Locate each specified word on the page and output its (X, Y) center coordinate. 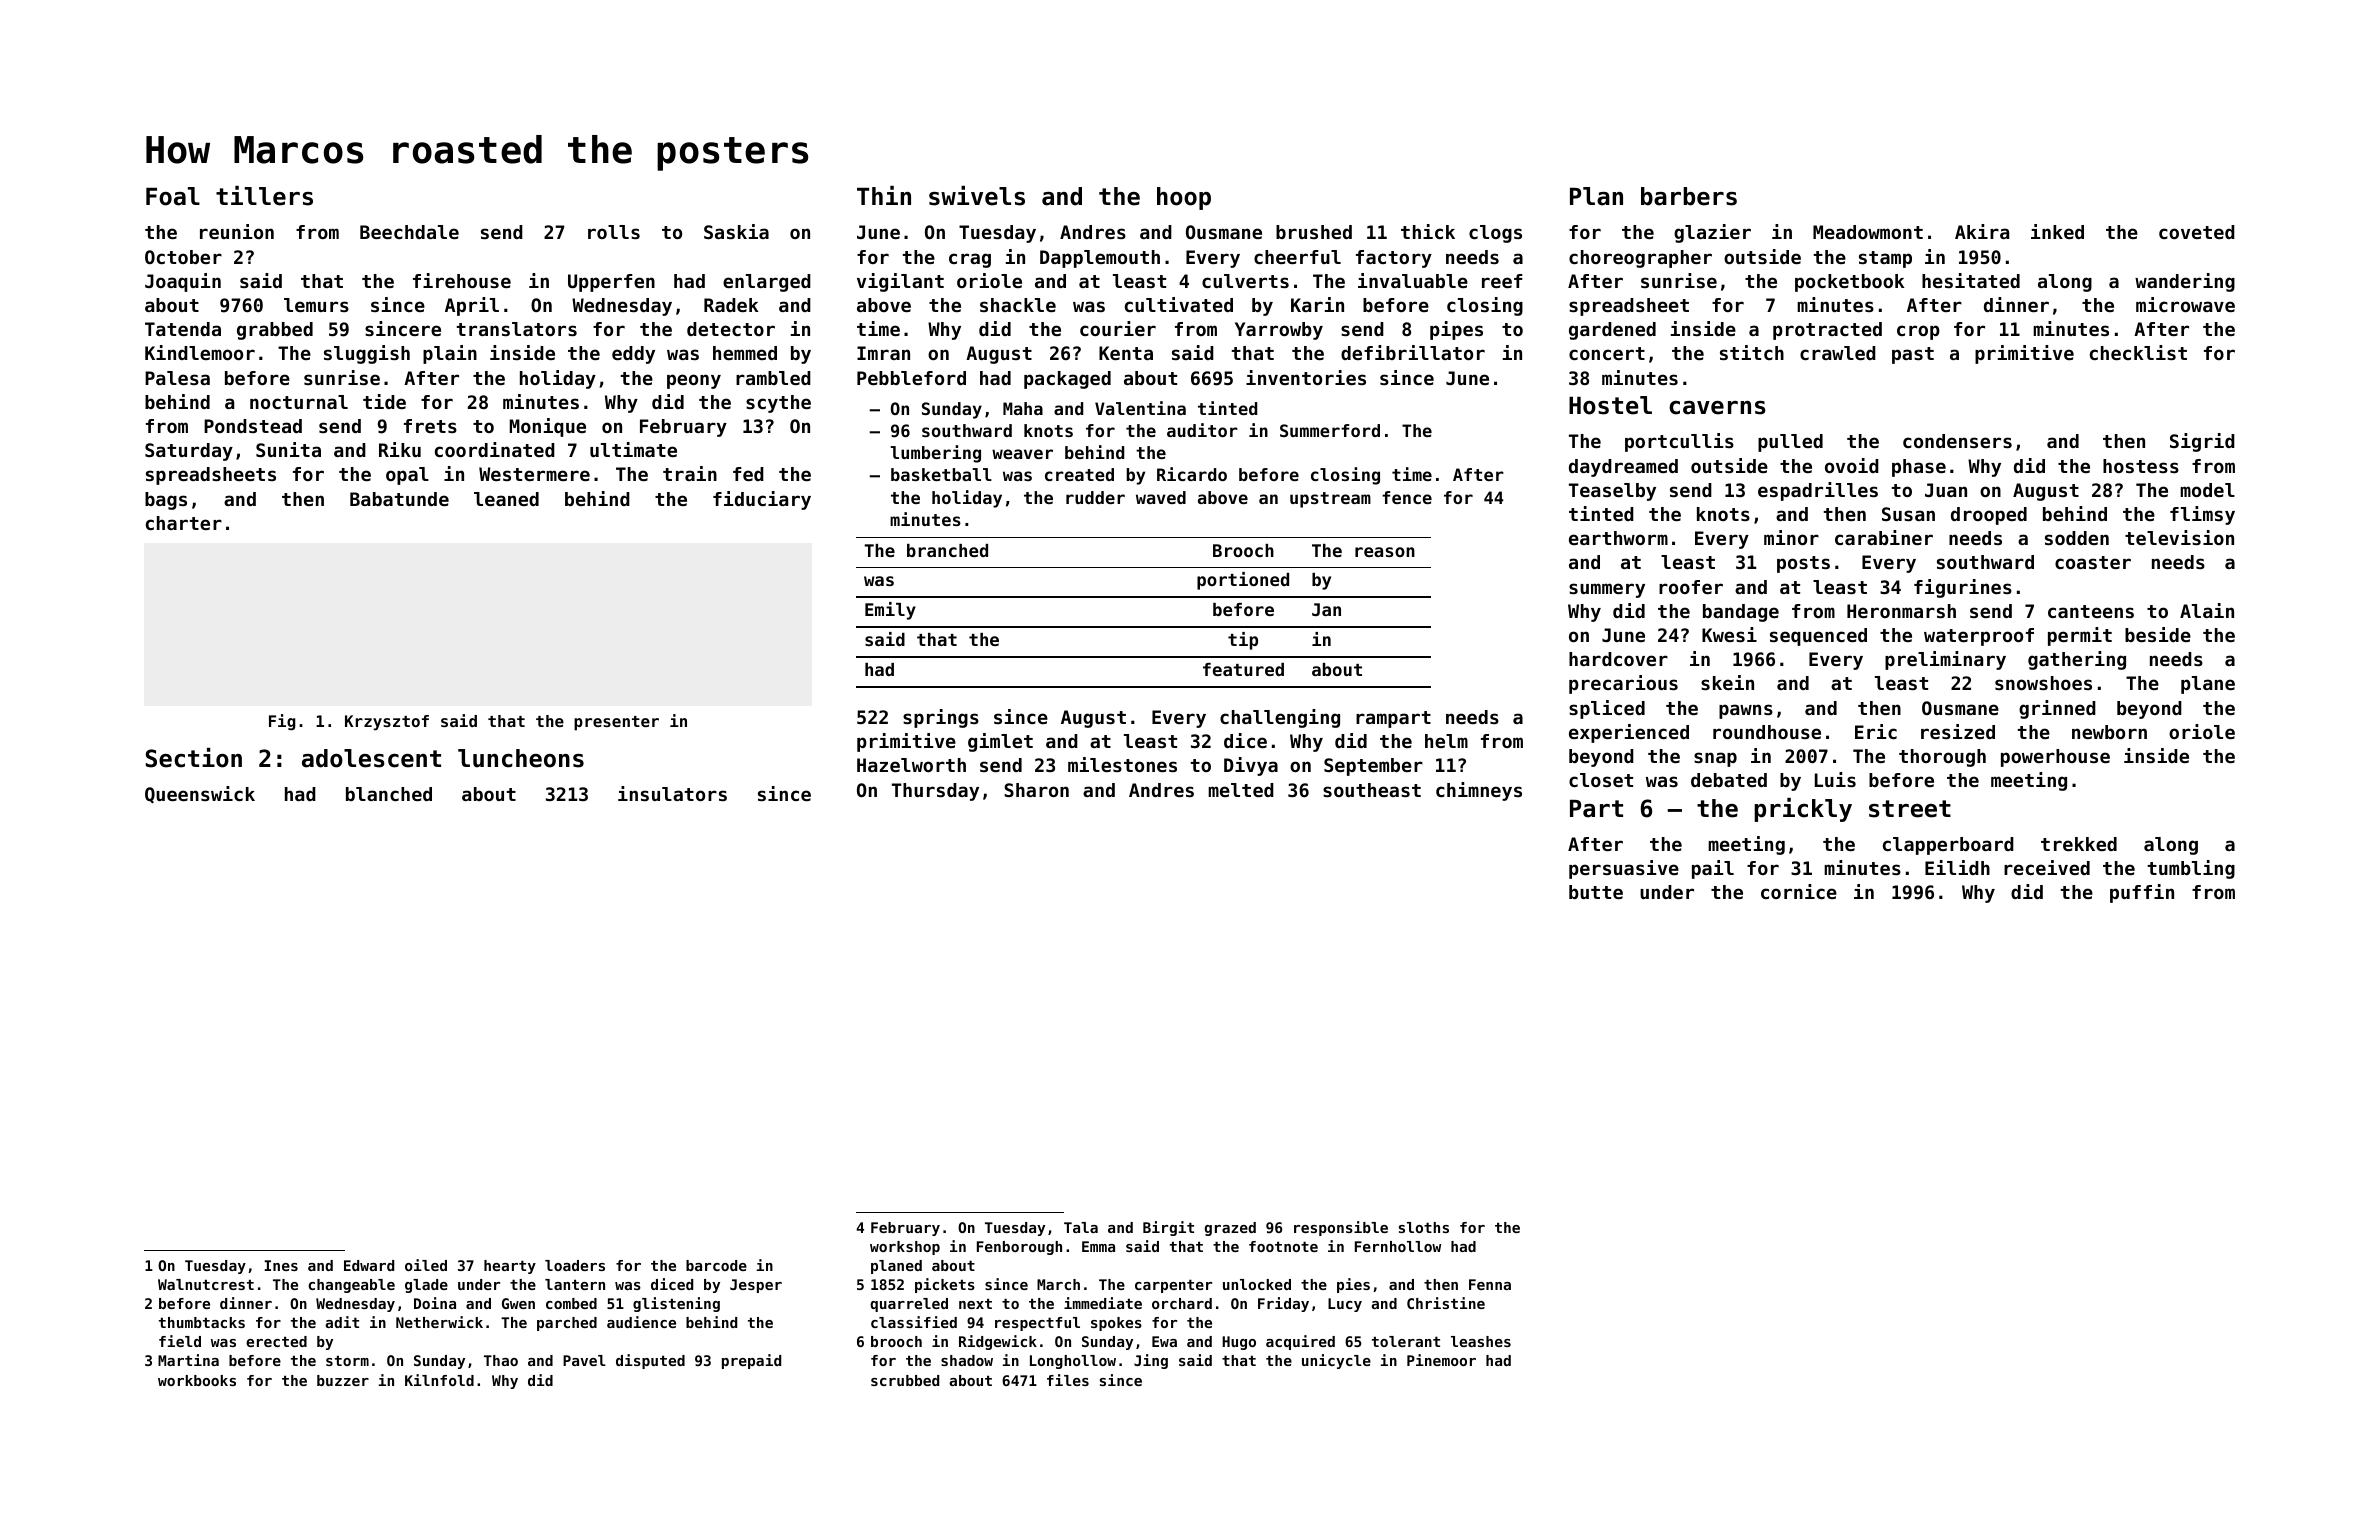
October (183, 257)
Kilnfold (439, 1380)
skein (1727, 682)
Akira (1982, 231)
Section (194, 758)
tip (1243, 641)
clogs (1495, 234)
